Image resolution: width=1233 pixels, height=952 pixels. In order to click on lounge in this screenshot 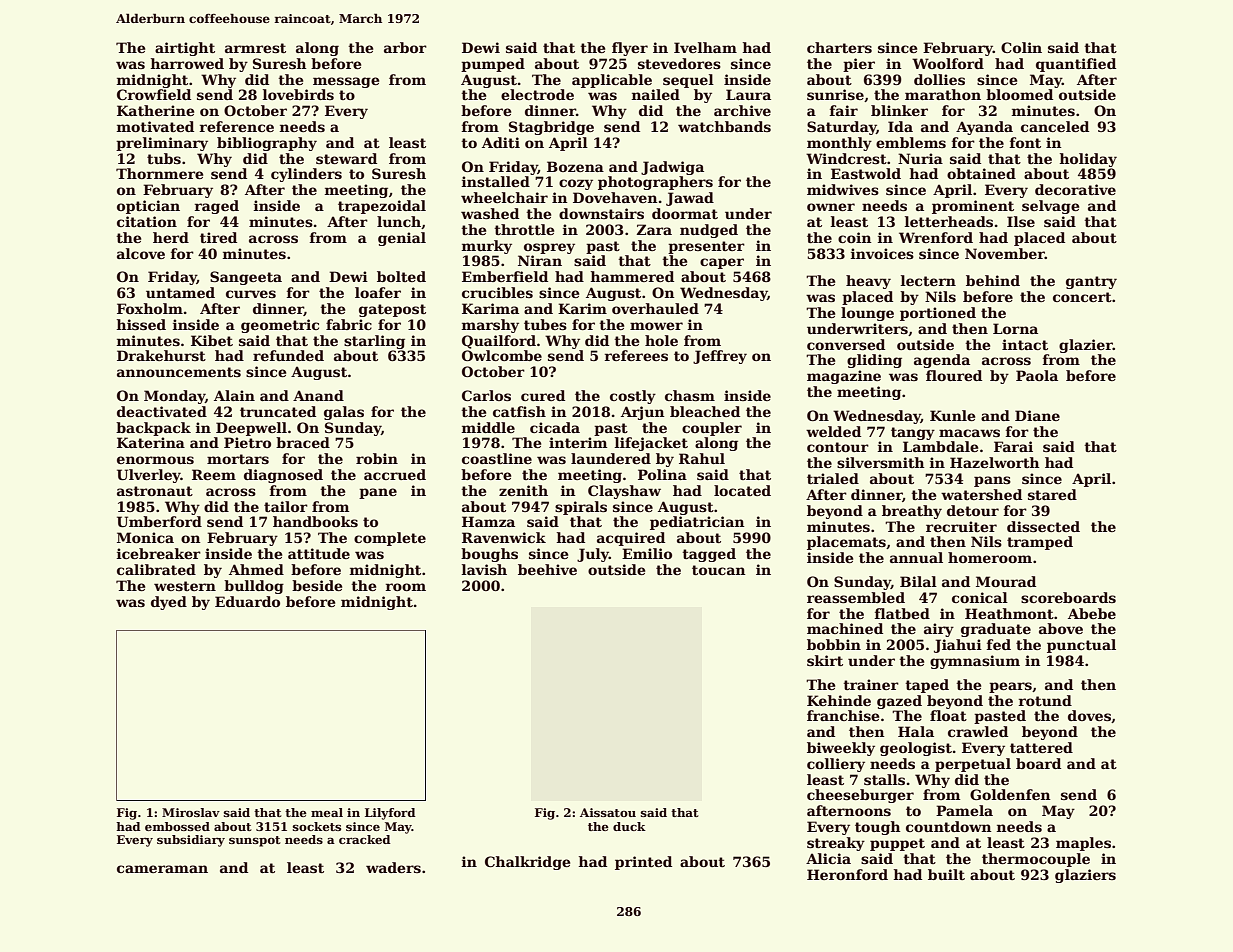, I will do `click(867, 314)`.
